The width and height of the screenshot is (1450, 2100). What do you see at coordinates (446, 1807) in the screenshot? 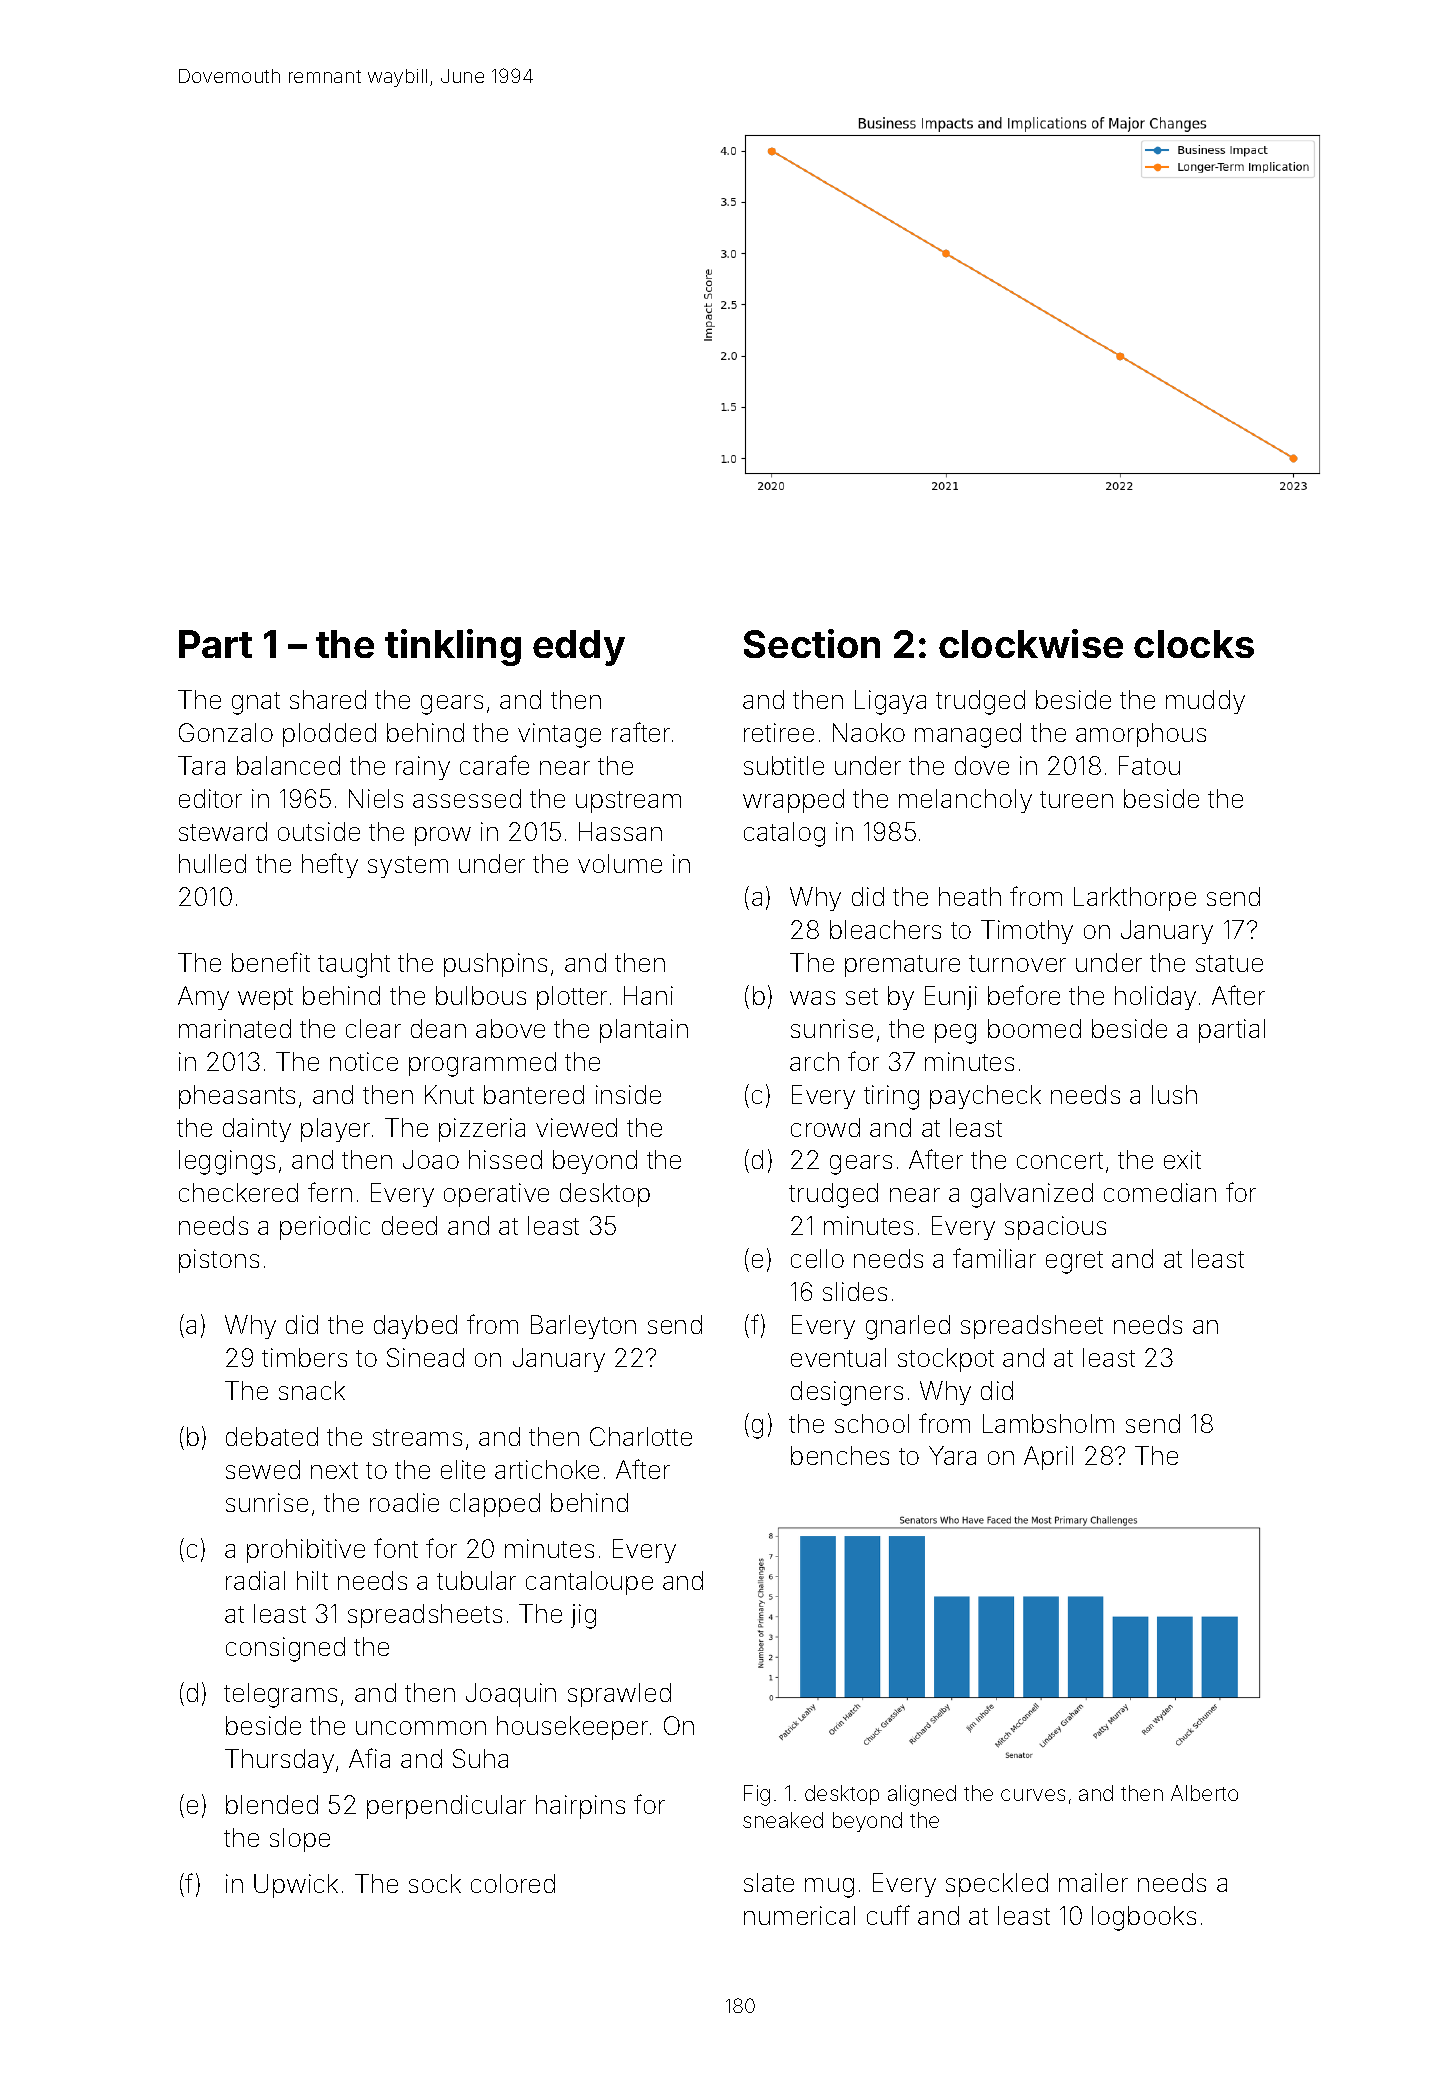
I see `perpendicular` at bounding box center [446, 1807].
